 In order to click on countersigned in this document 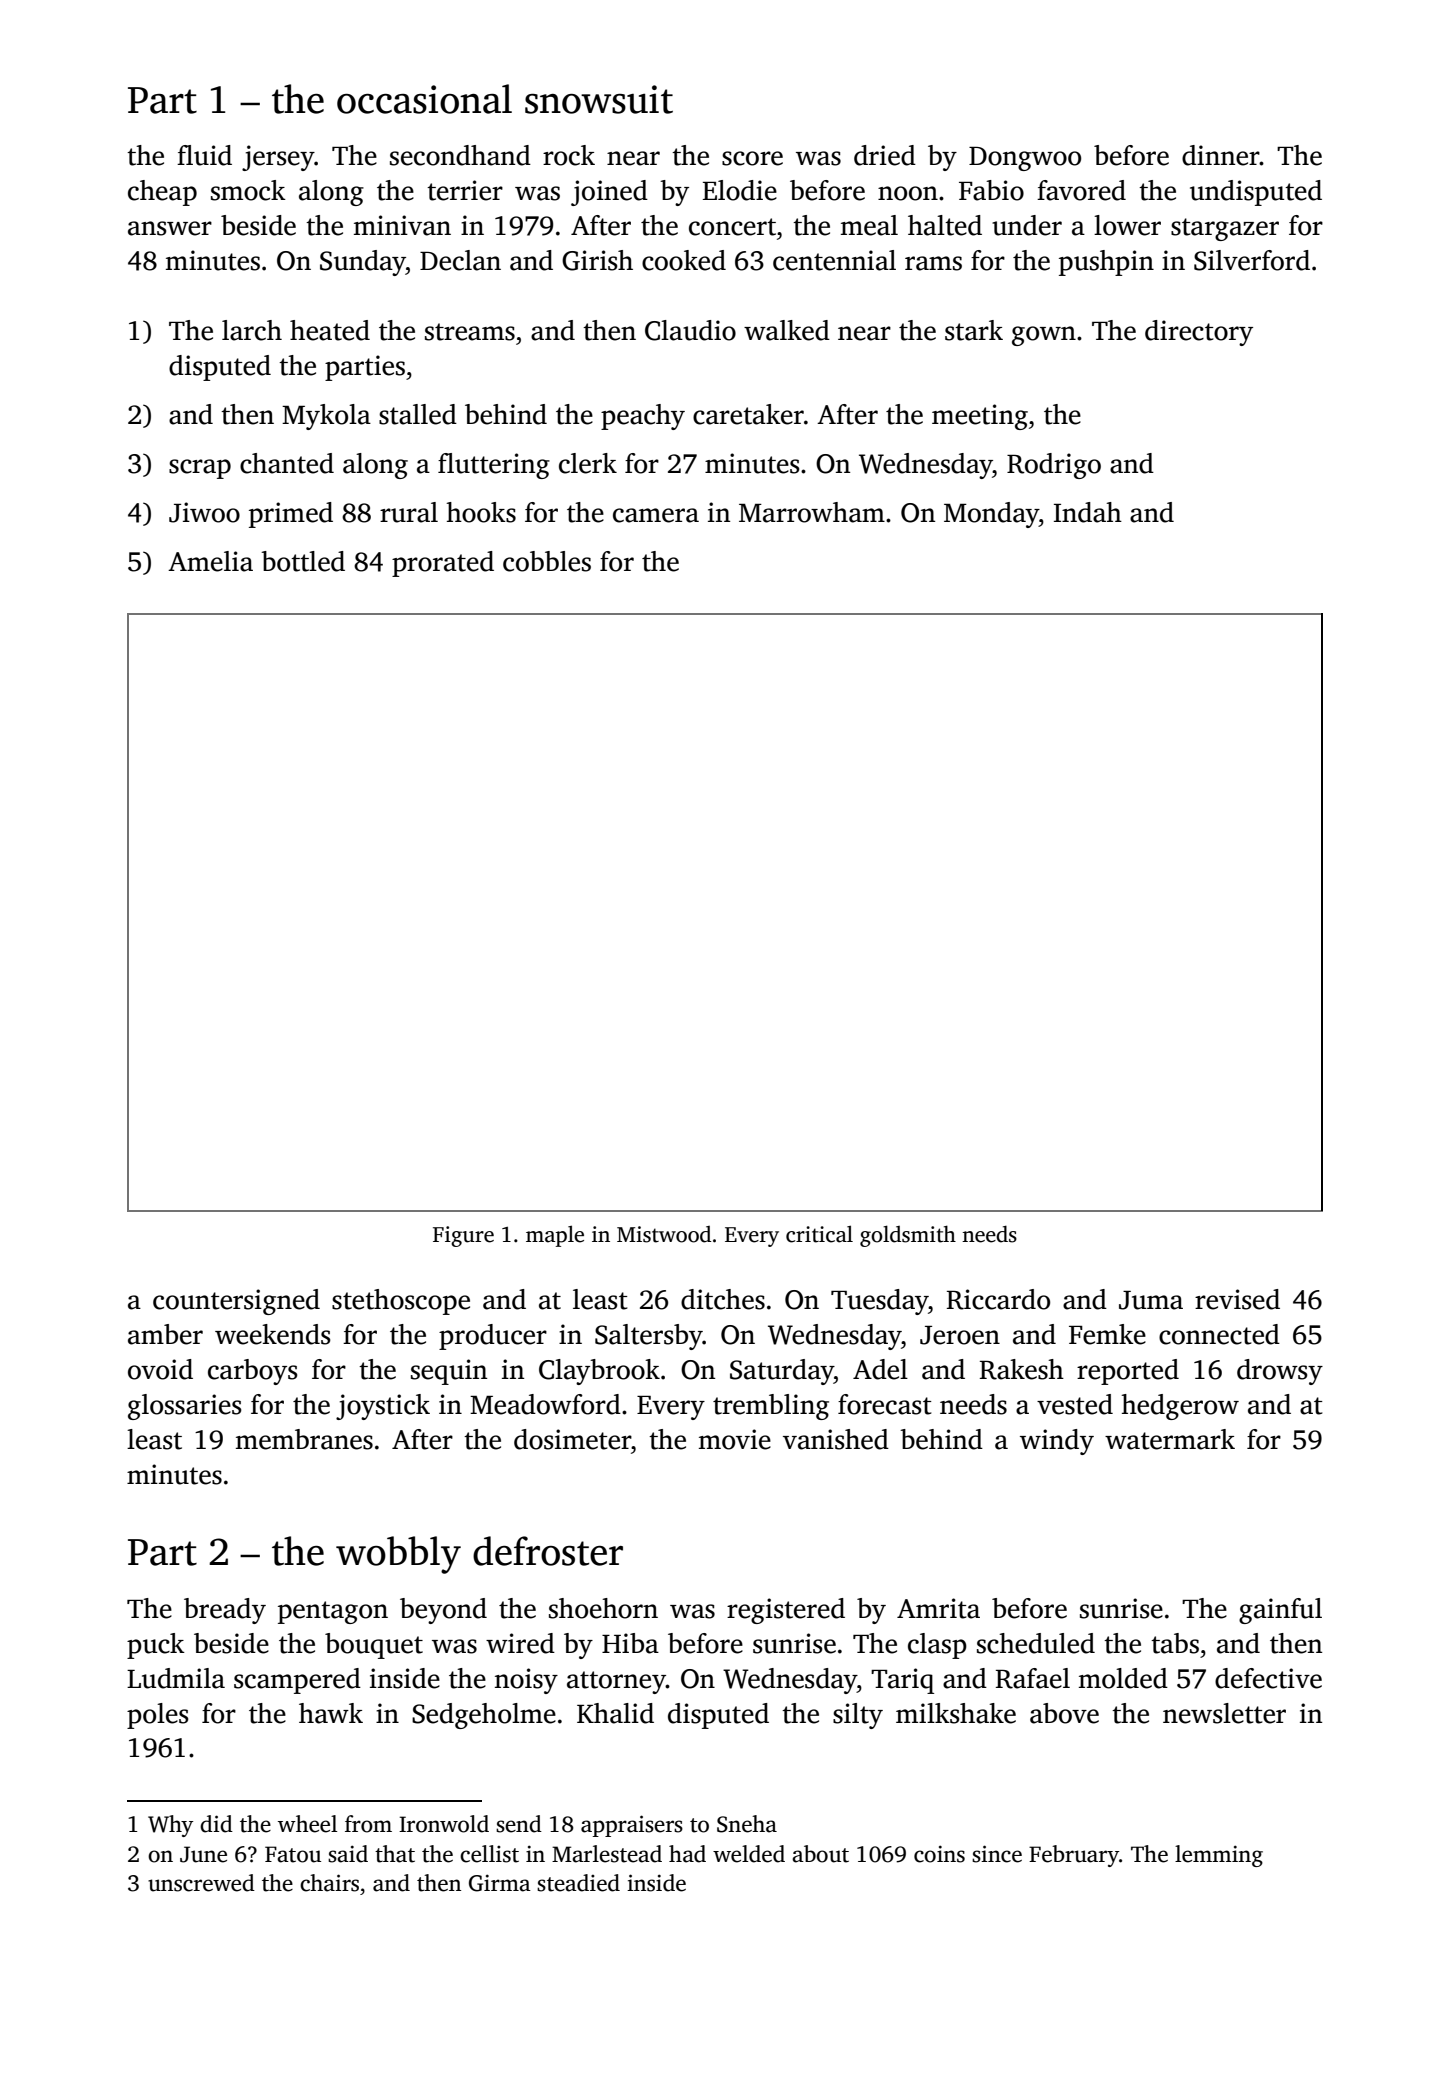, I will do `click(236, 1302)`.
